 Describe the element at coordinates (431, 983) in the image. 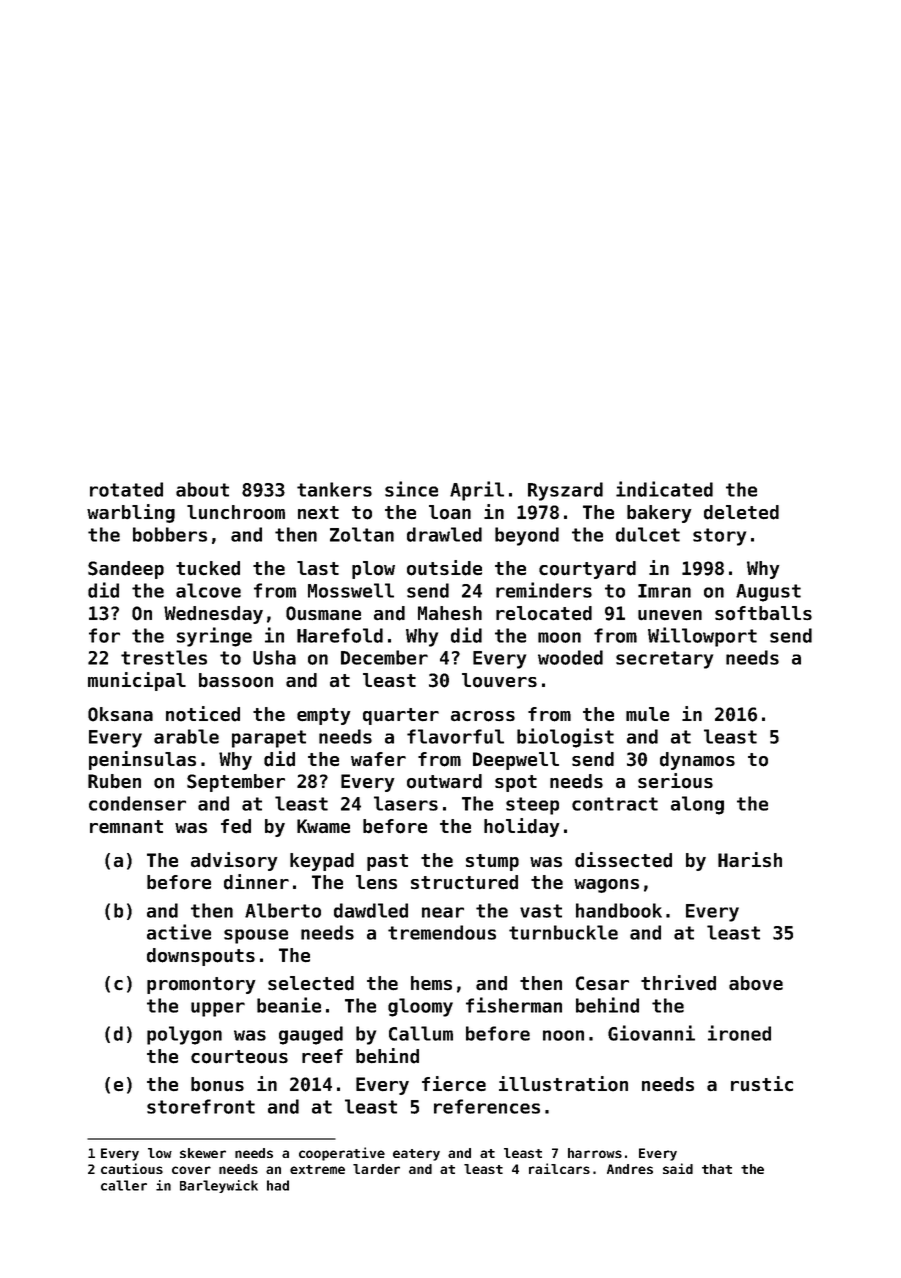

I see `hems` at that location.
